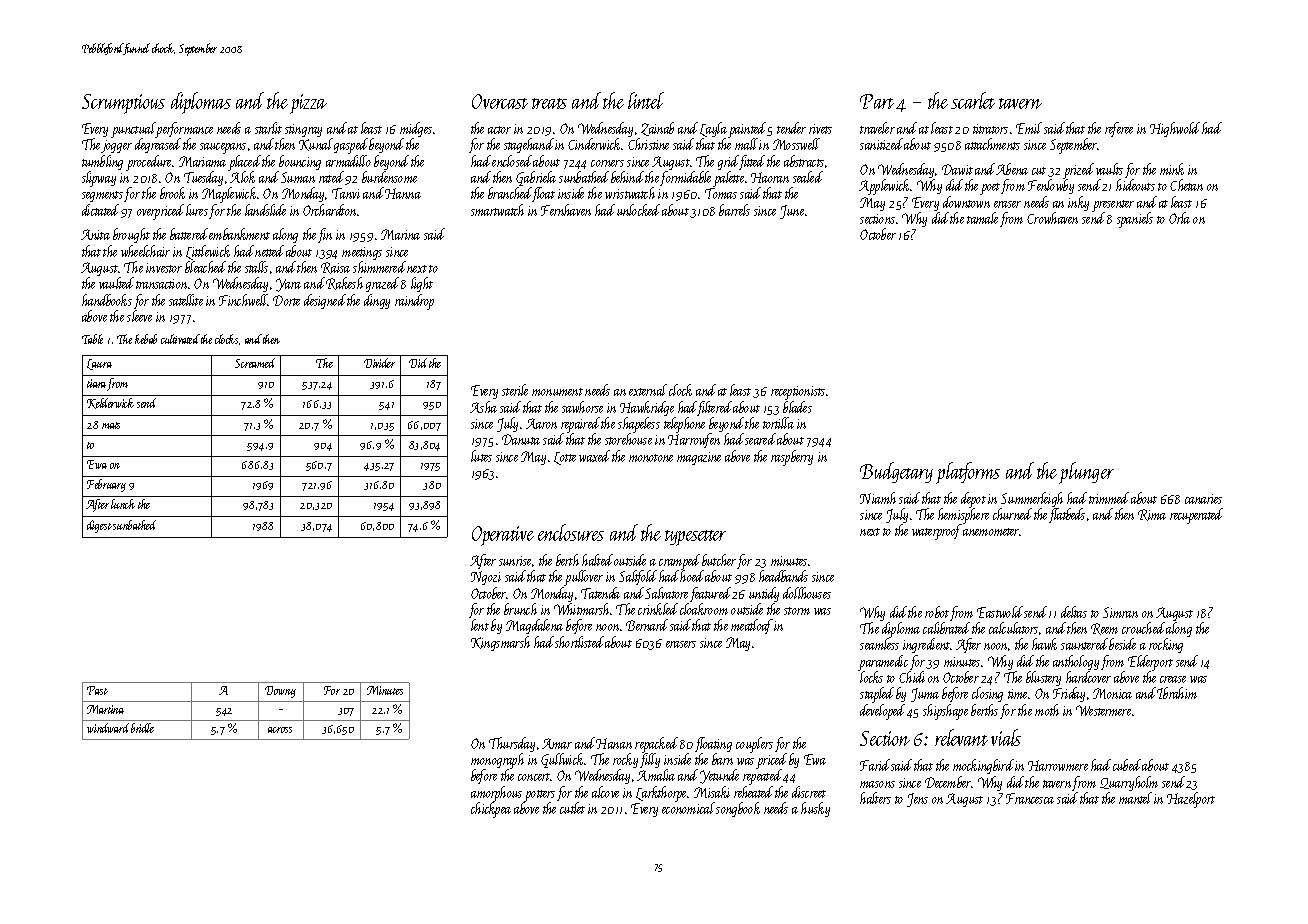 The height and width of the document is (924, 1308). Describe the element at coordinates (512, 161) in the document. I see `enclosed` at that location.
